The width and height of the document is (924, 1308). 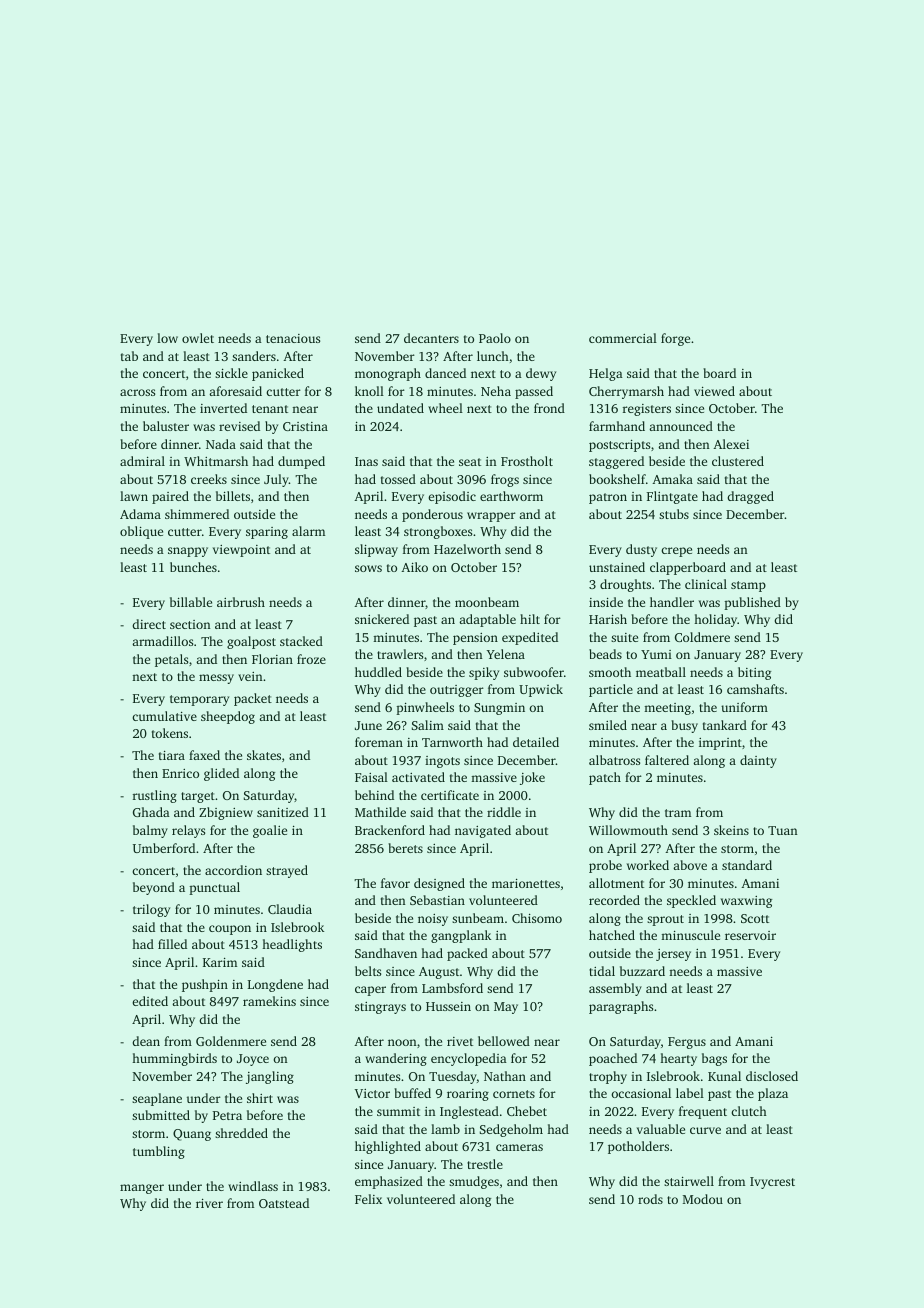 What do you see at coordinates (253, 699) in the document?
I see `packet` at bounding box center [253, 699].
